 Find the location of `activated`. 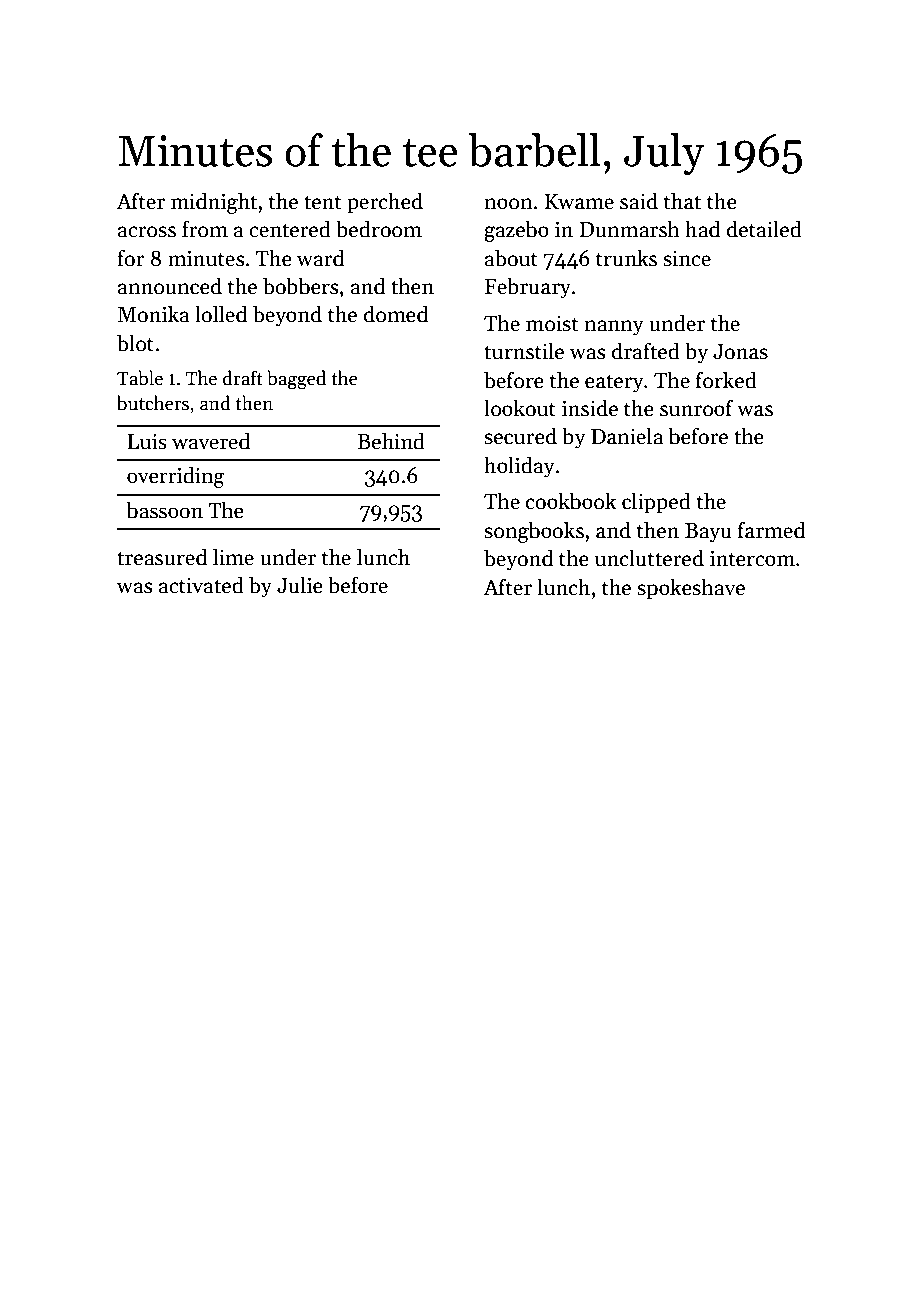

activated is located at coordinates (201, 585).
